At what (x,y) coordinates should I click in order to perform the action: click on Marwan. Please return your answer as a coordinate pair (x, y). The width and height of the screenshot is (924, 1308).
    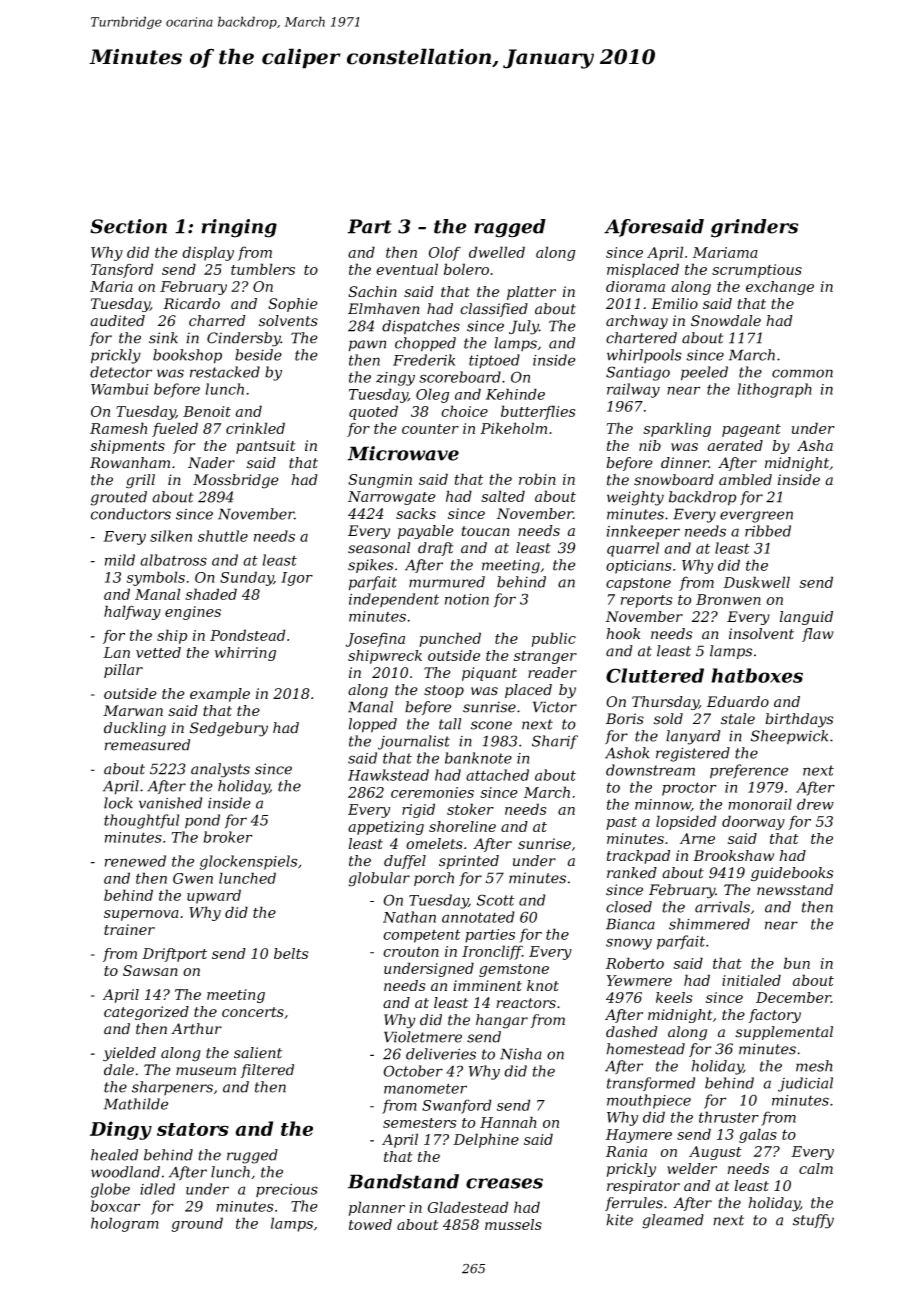
    Looking at the image, I should click on (133, 710).
